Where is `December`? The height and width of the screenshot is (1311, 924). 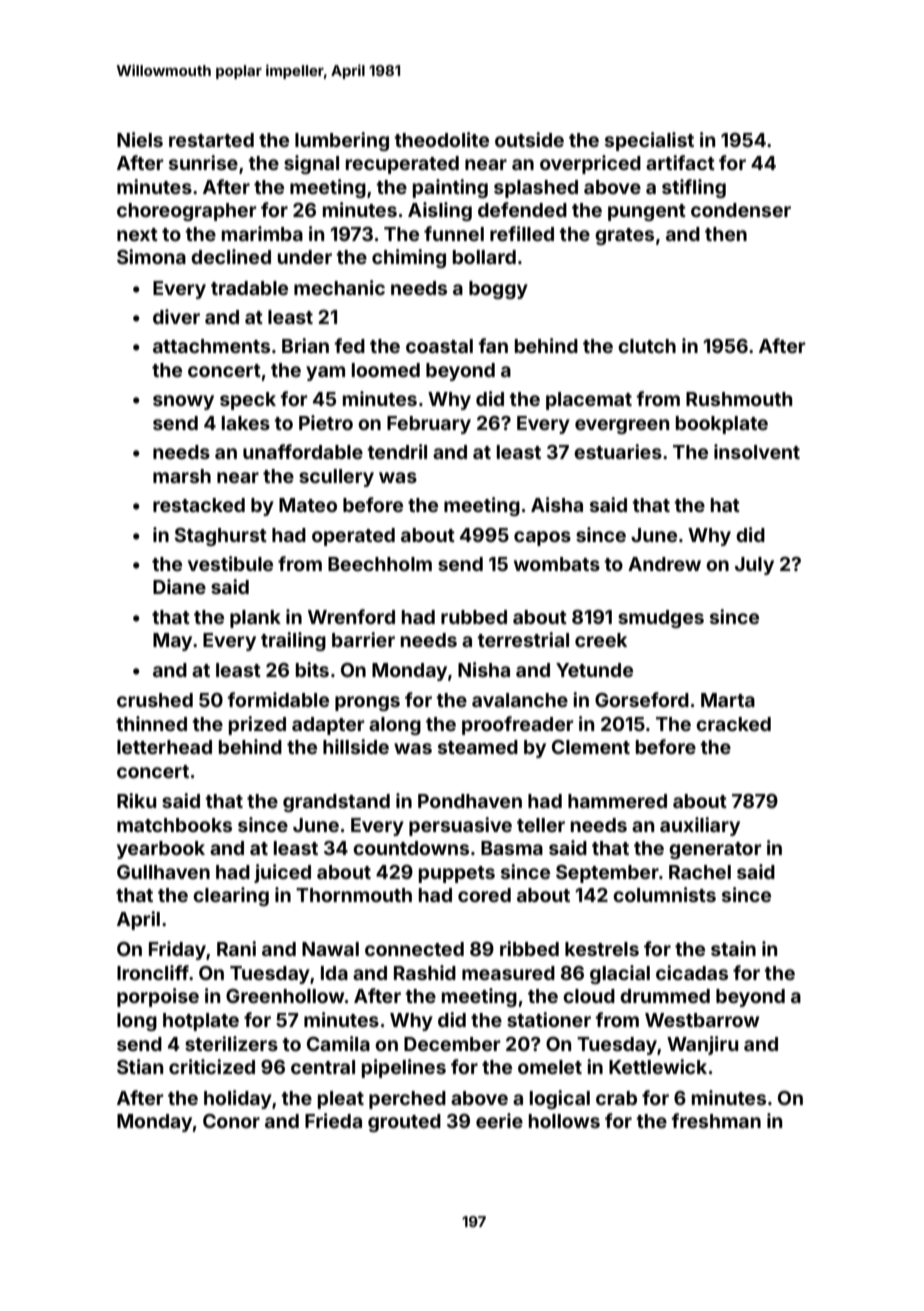
December is located at coordinates (452, 1044).
